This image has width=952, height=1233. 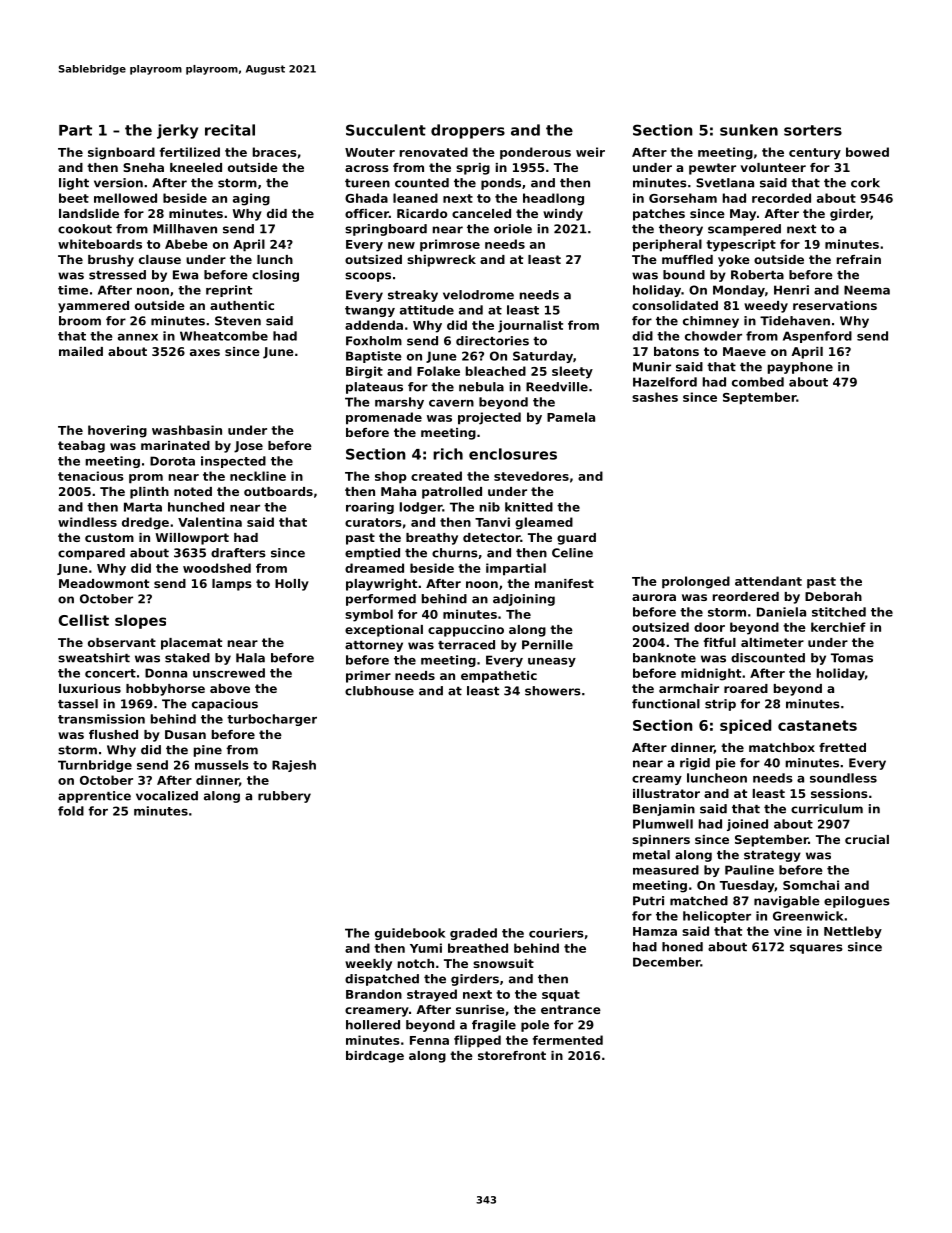 What do you see at coordinates (473, 169) in the image?
I see `sprig` at bounding box center [473, 169].
